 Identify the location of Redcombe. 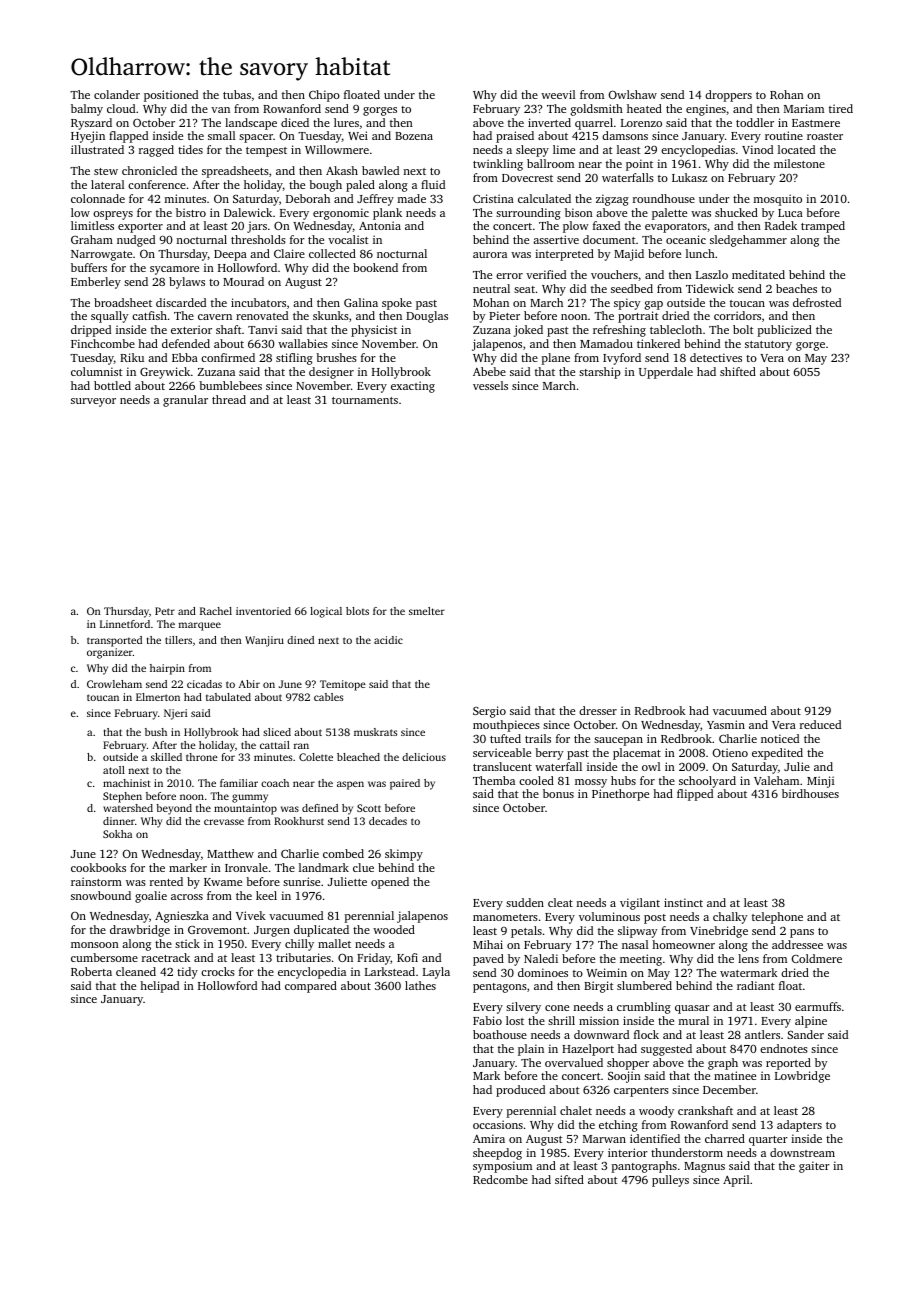
(500, 1179).
